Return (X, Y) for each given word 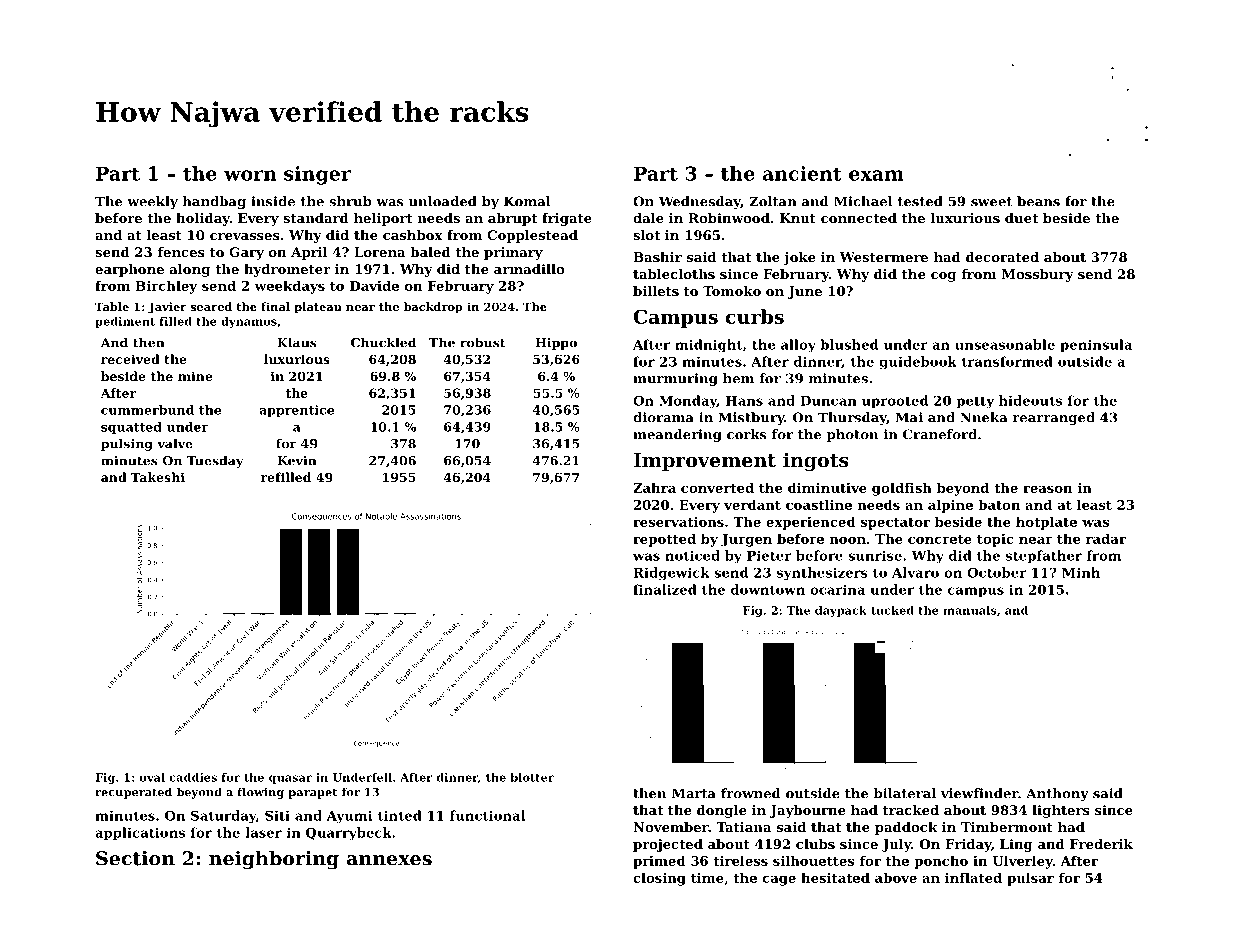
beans (1038, 201)
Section (135, 858)
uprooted (895, 401)
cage (779, 880)
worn (250, 175)
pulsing (127, 444)
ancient (802, 173)
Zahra (654, 487)
